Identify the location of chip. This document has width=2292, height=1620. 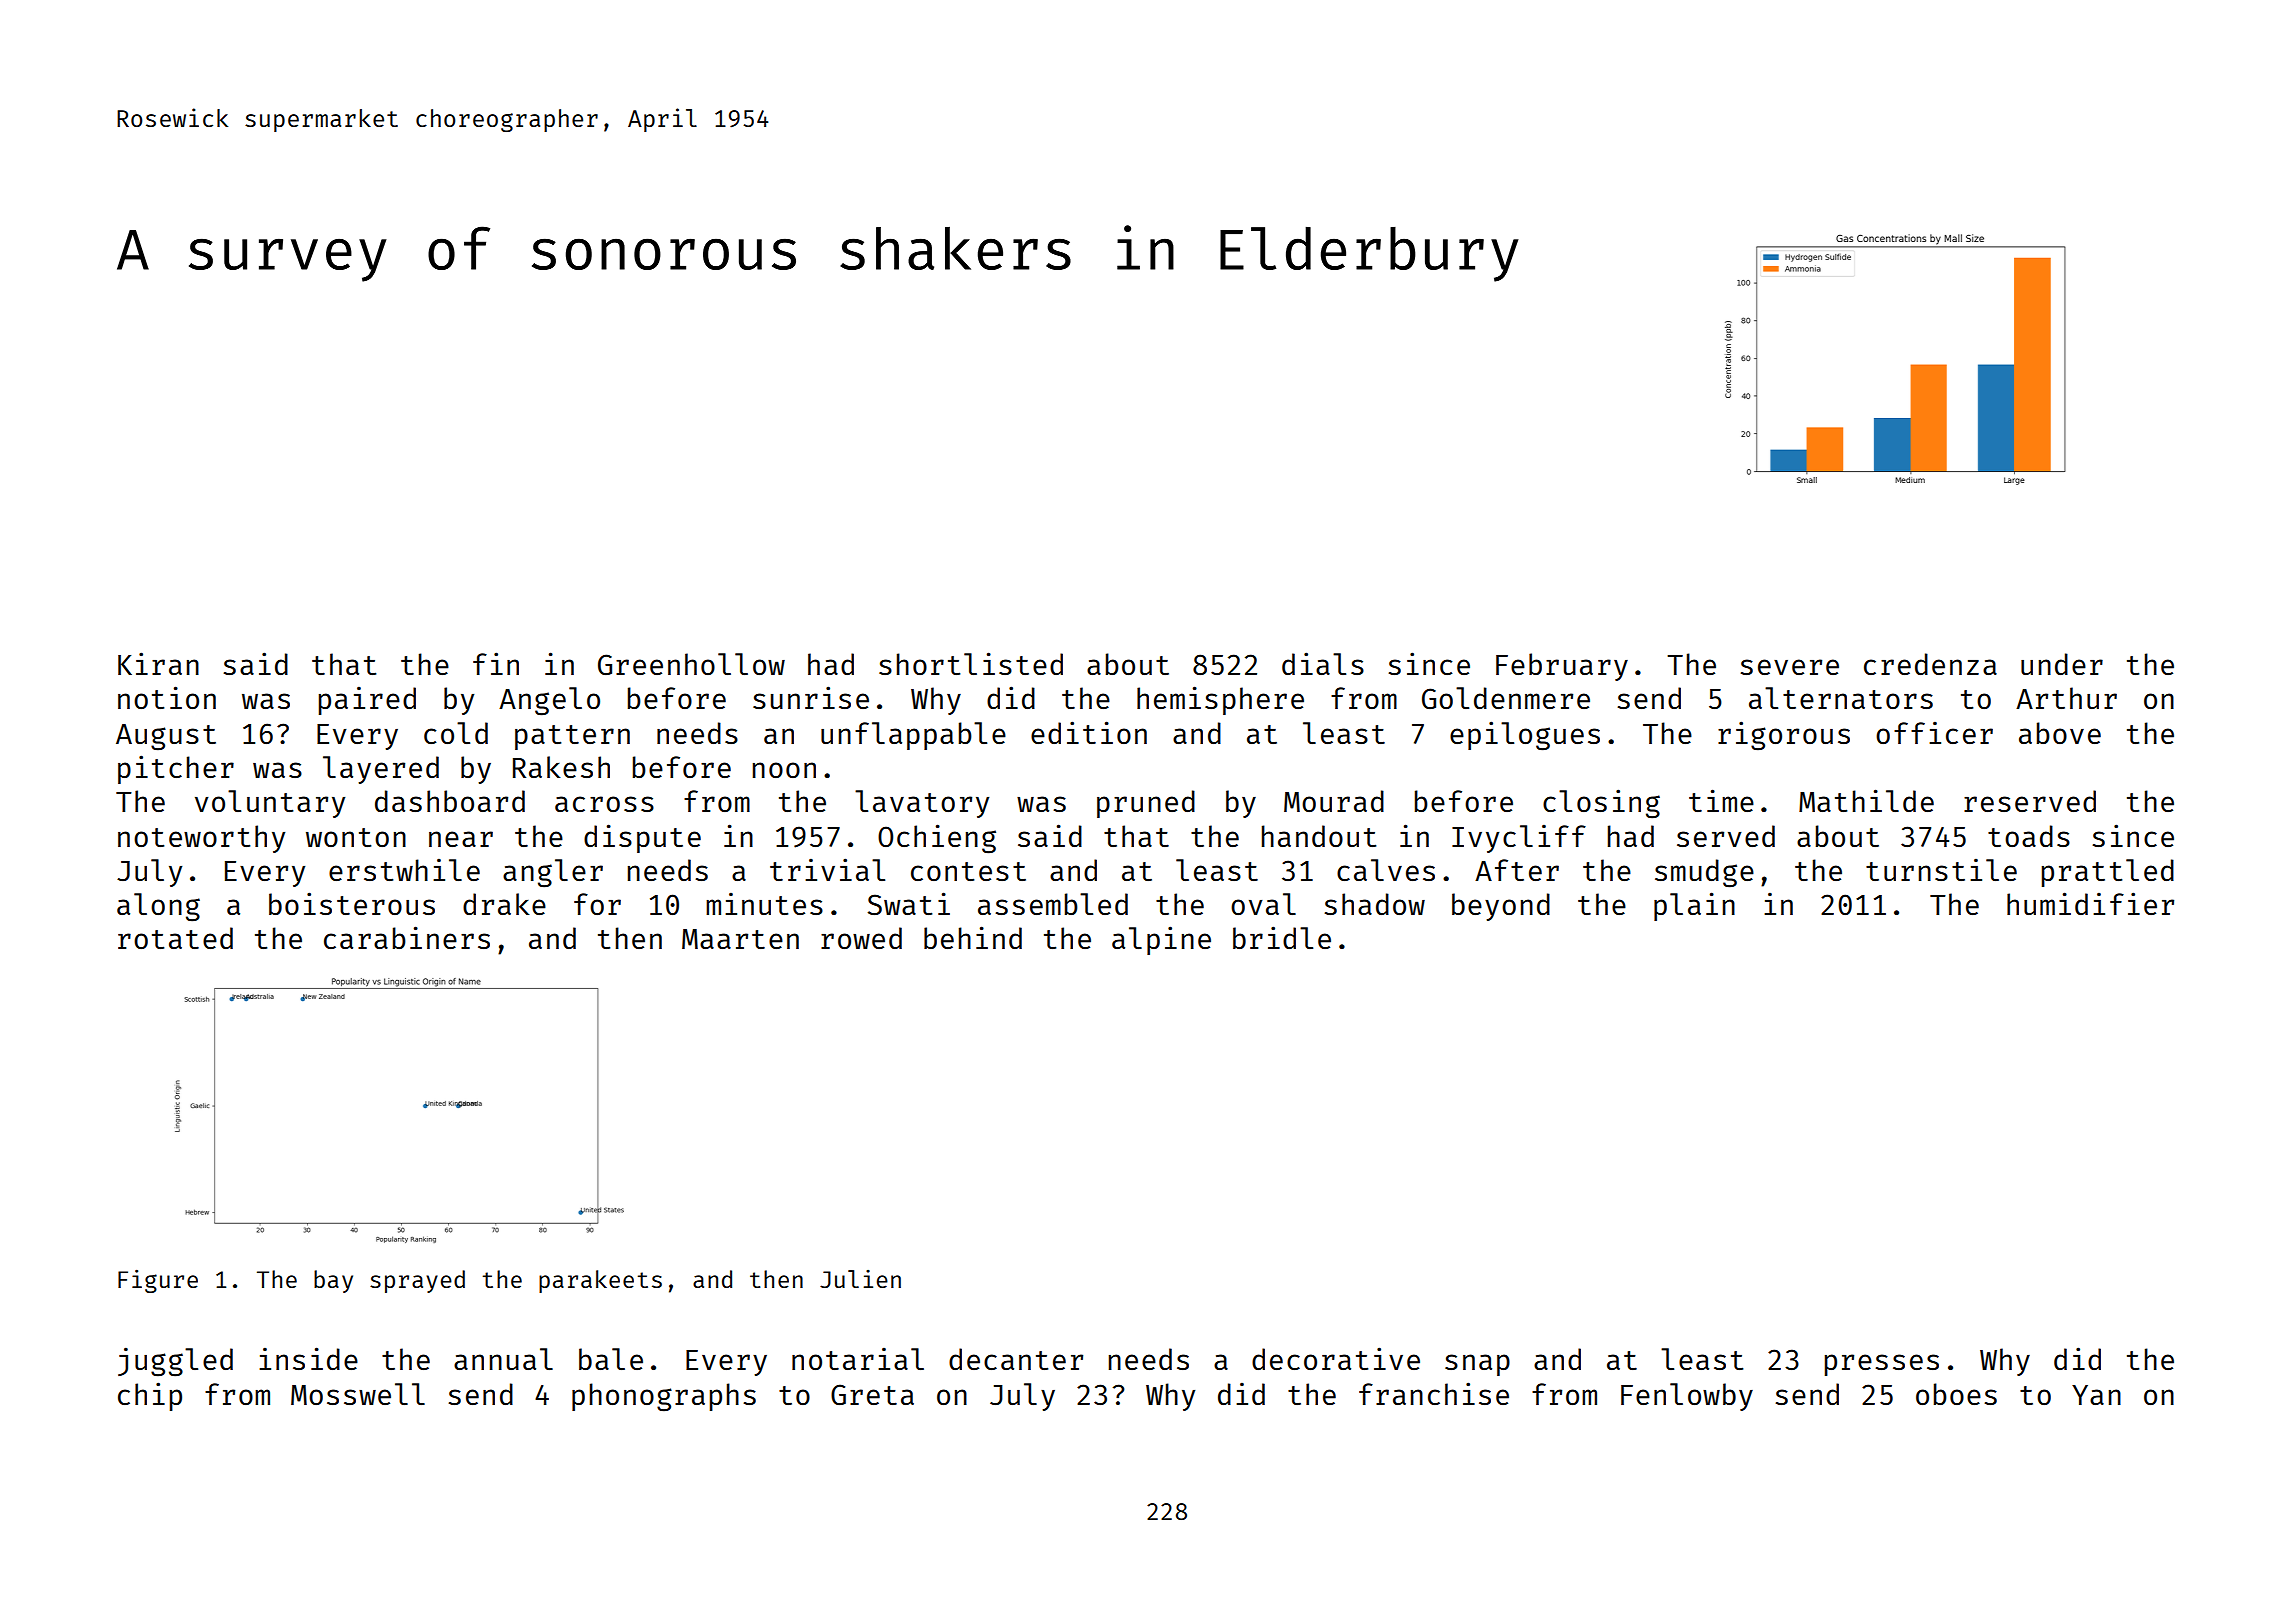
(150, 1396).
